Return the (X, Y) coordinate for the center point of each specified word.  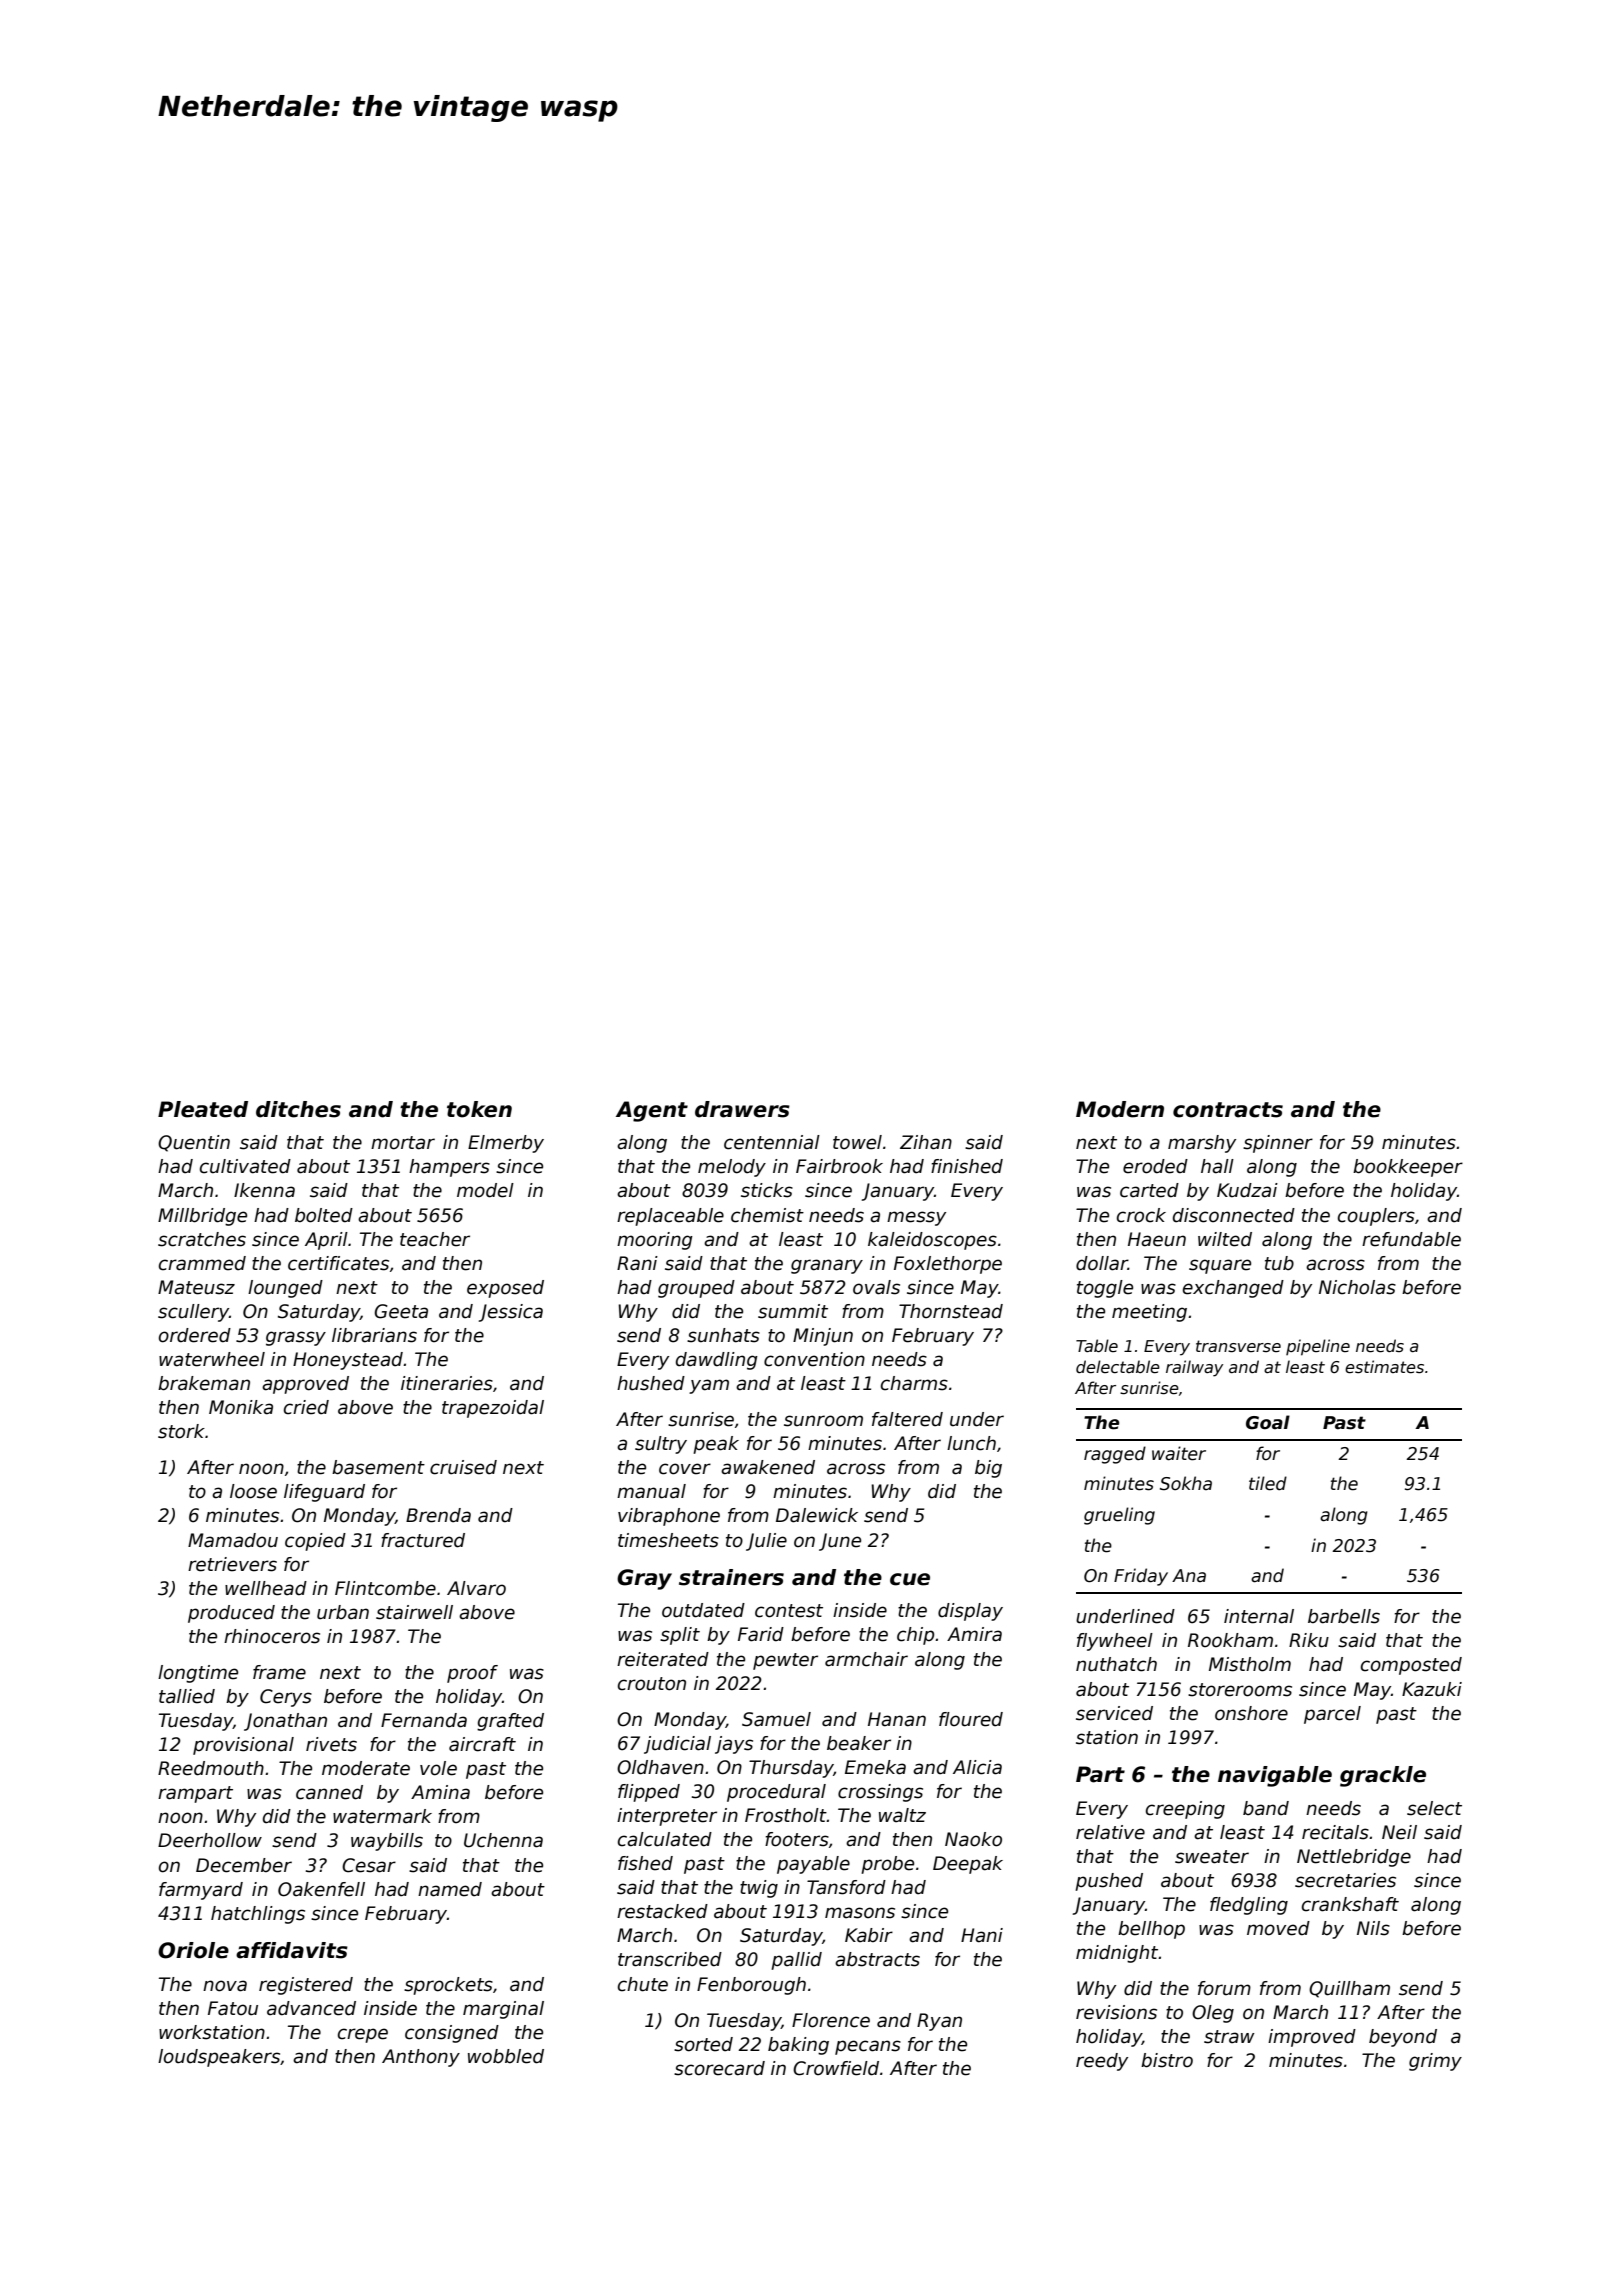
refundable (1411, 1239)
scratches (202, 1239)
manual (651, 1491)
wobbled (506, 2056)
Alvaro (476, 1588)
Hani (982, 1935)
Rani (637, 1263)
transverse (1238, 1346)
